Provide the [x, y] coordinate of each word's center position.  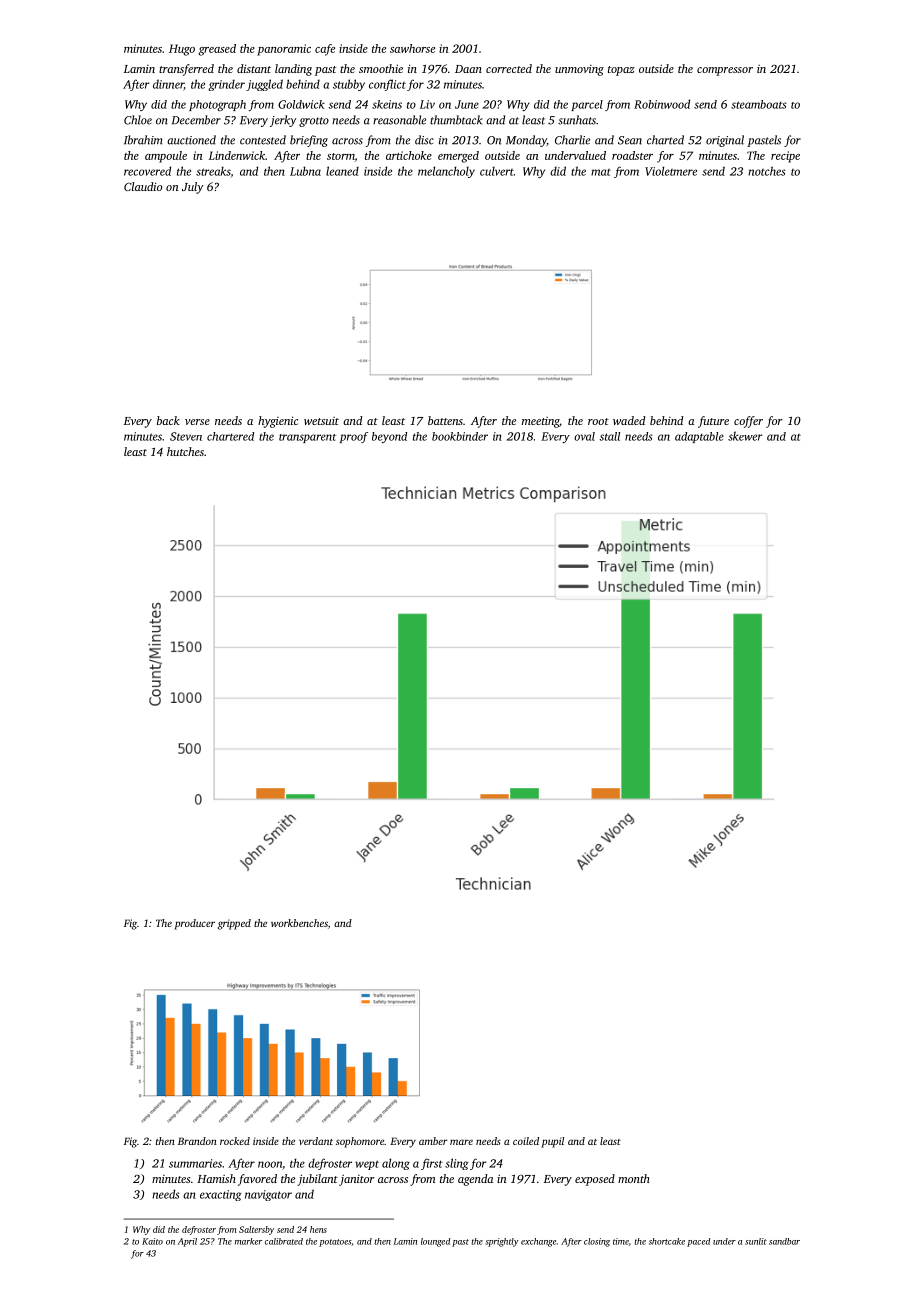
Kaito [152, 1241]
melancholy [446, 172]
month [634, 1178]
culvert [497, 171]
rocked [235, 1141]
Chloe [138, 120]
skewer [745, 436]
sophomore [360, 1142]
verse [197, 422]
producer [194, 924]
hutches [185, 451]
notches [767, 171]
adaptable [699, 437]
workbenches [299, 923]
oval [584, 436]
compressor [725, 71]
